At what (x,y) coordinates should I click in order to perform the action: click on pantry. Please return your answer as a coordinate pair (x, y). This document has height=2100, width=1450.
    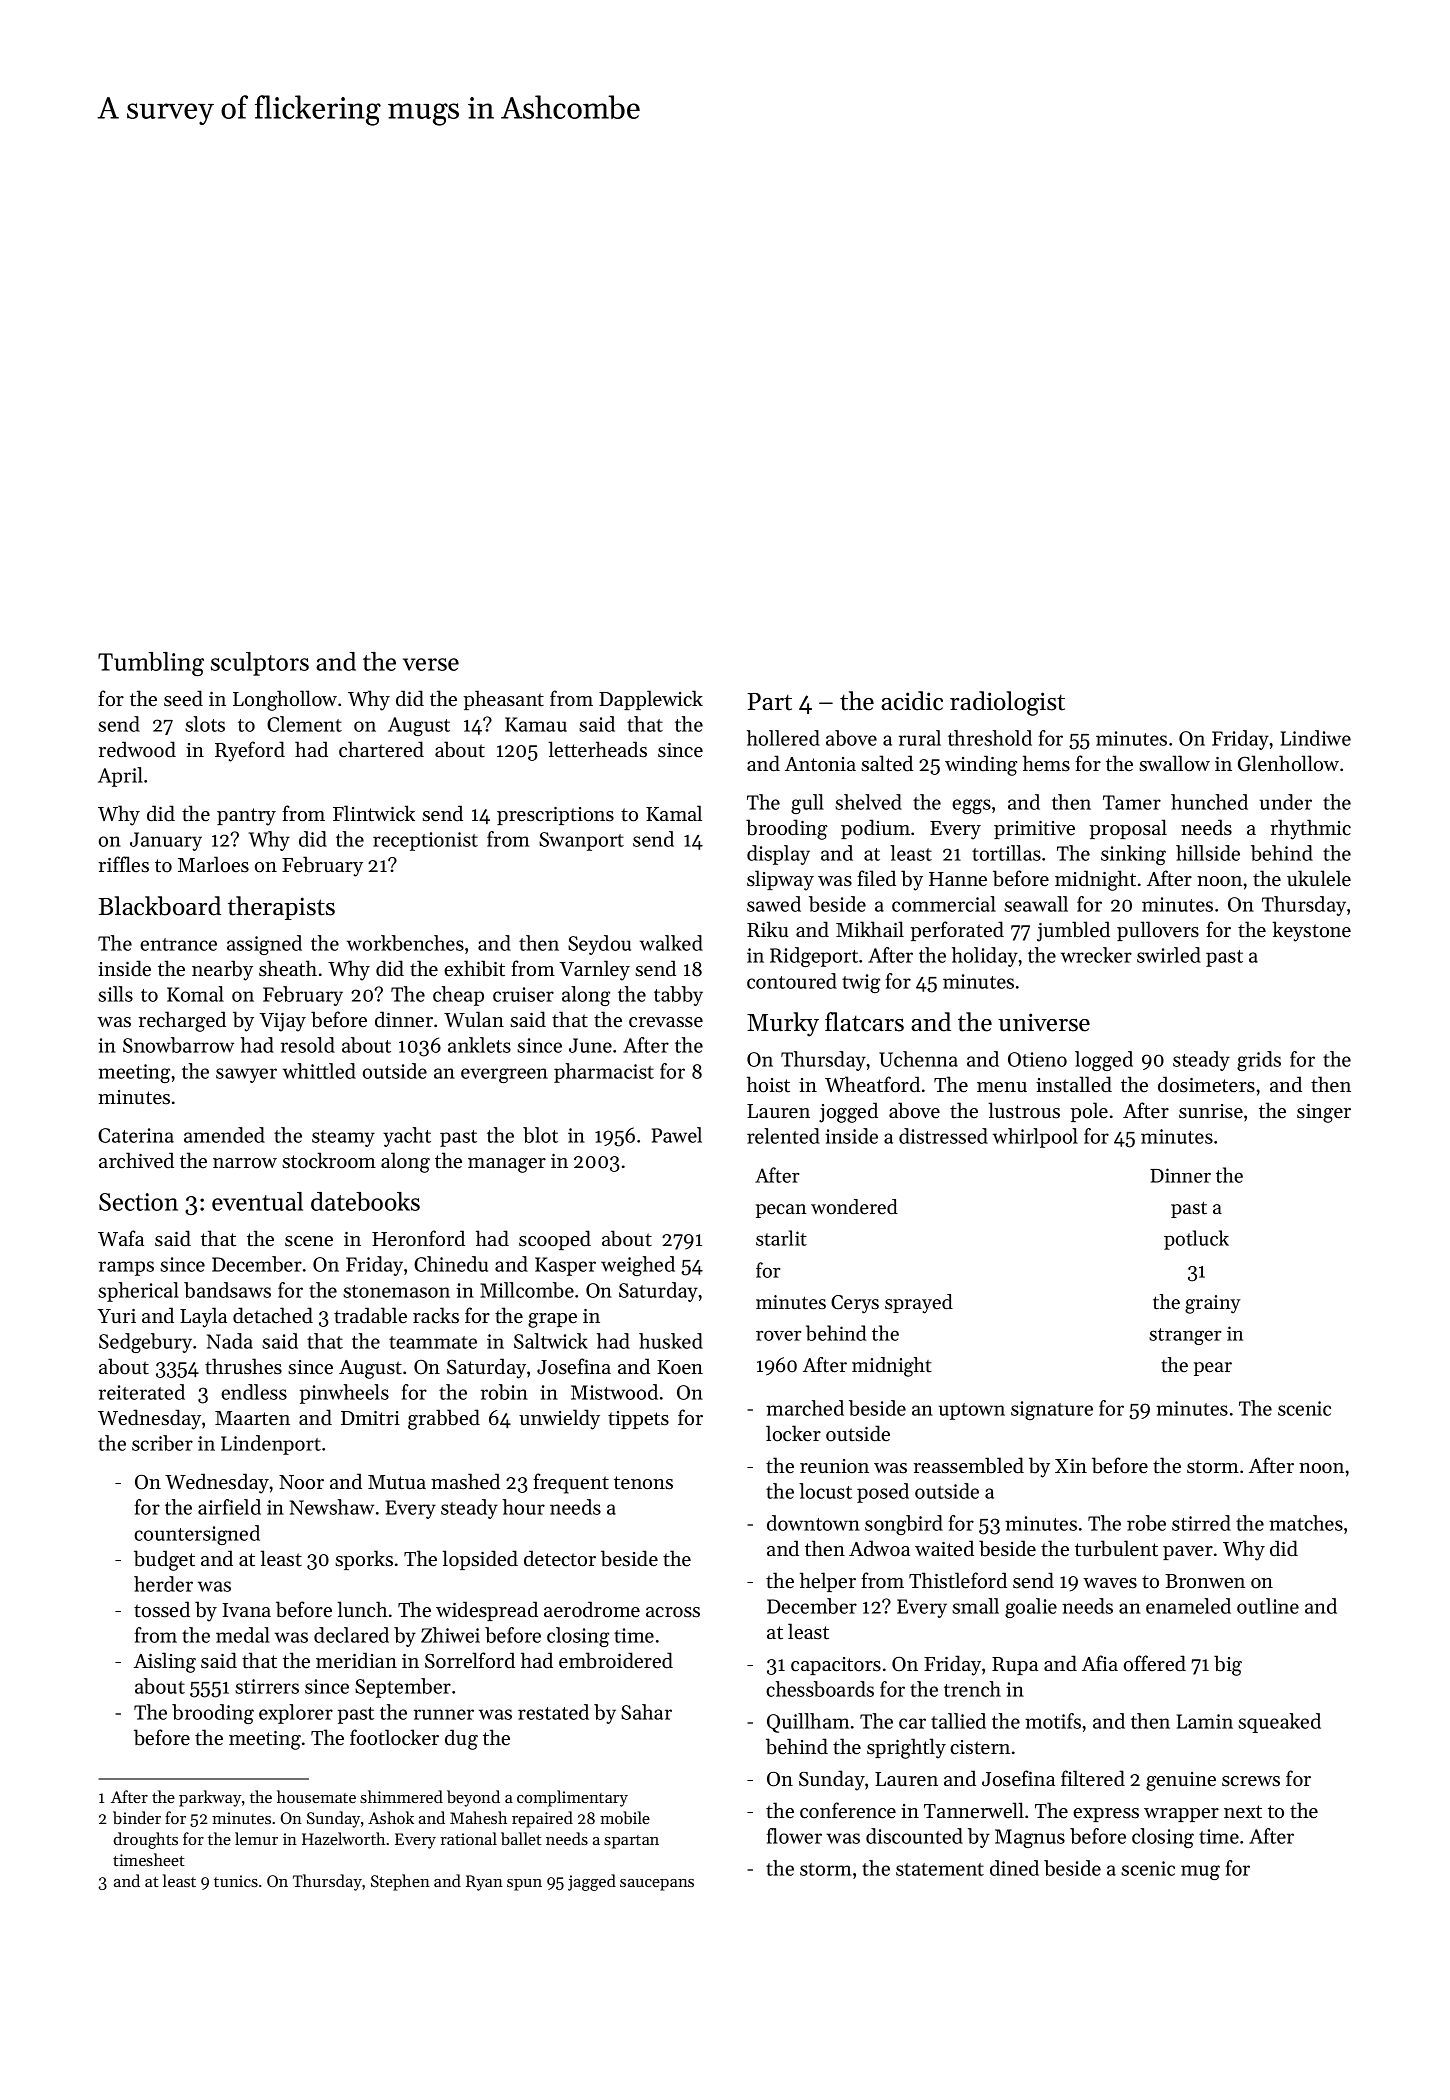
    Looking at the image, I should click on (246, 817).
